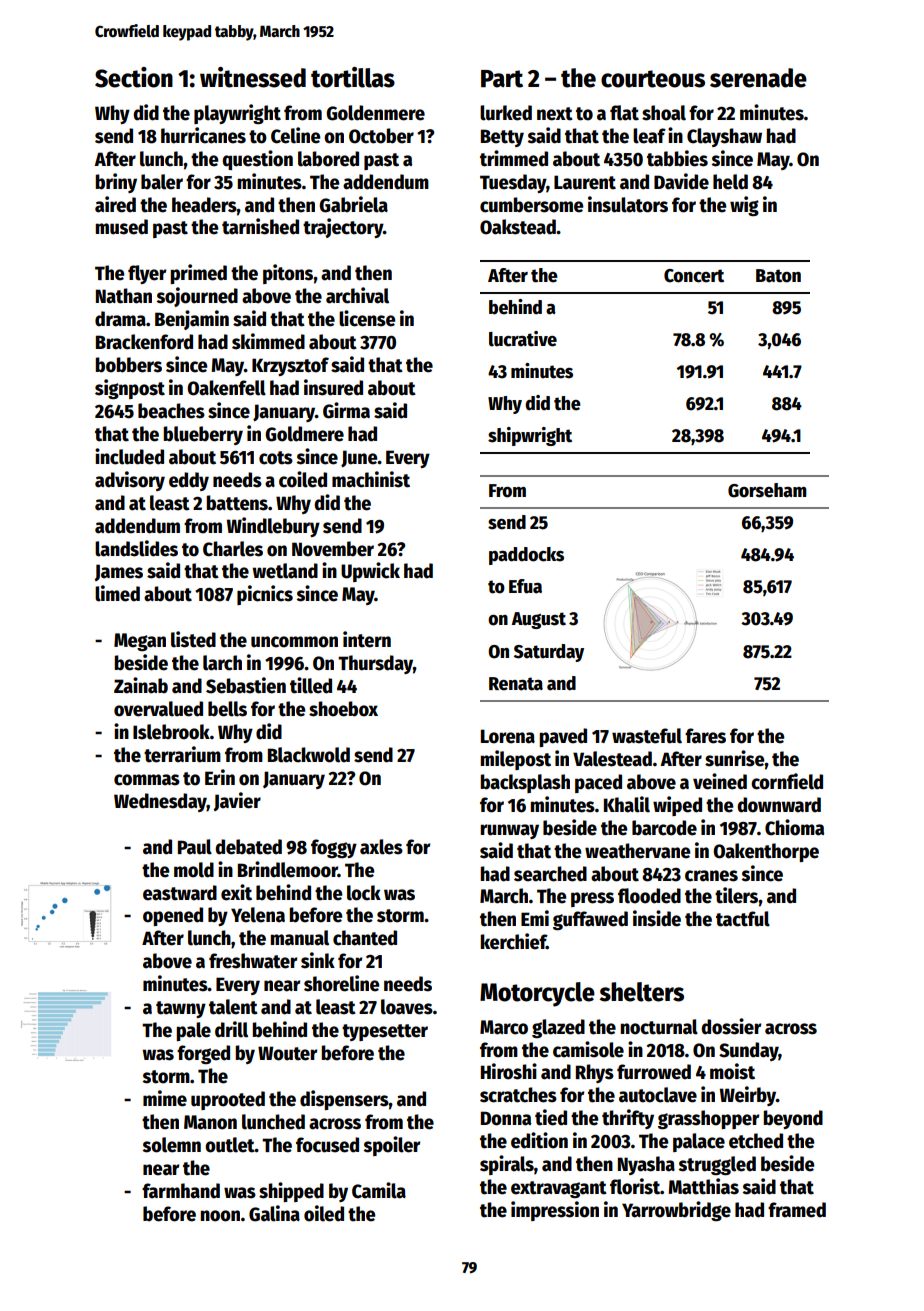 The width and height of the image is (924, 1311). Describe the element at coordinates (744, 206) in the image. I see `wig` at that location.
